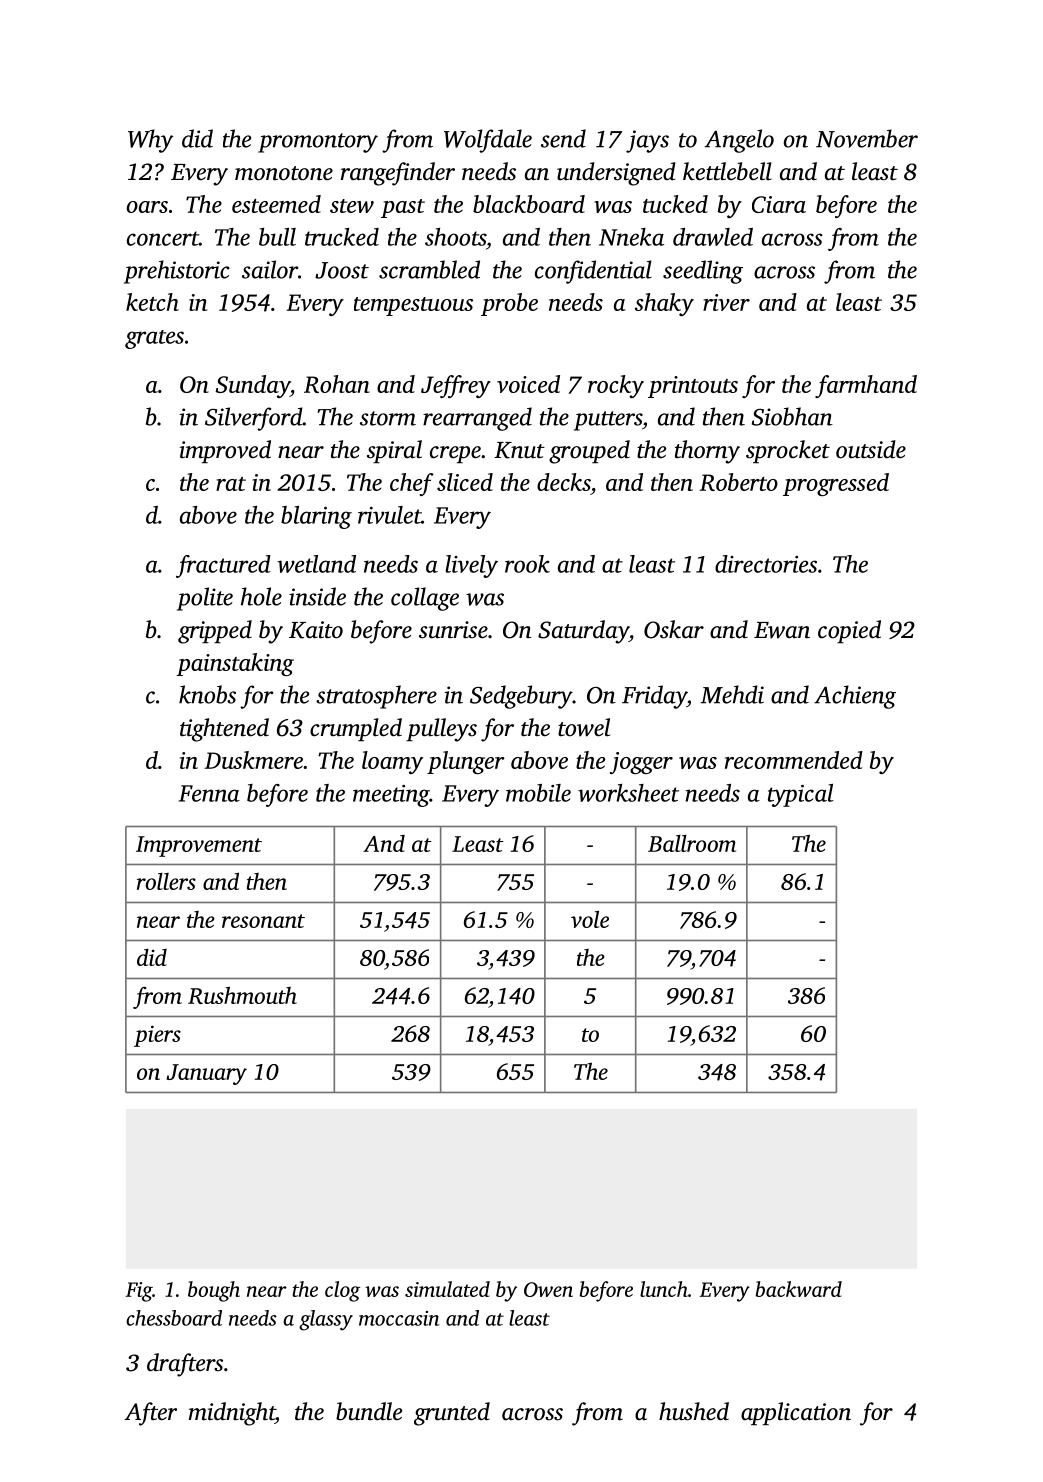  What do you see at coordinates (801, 795) in the document?
I see `typical` at bounding box center [801, 795].
